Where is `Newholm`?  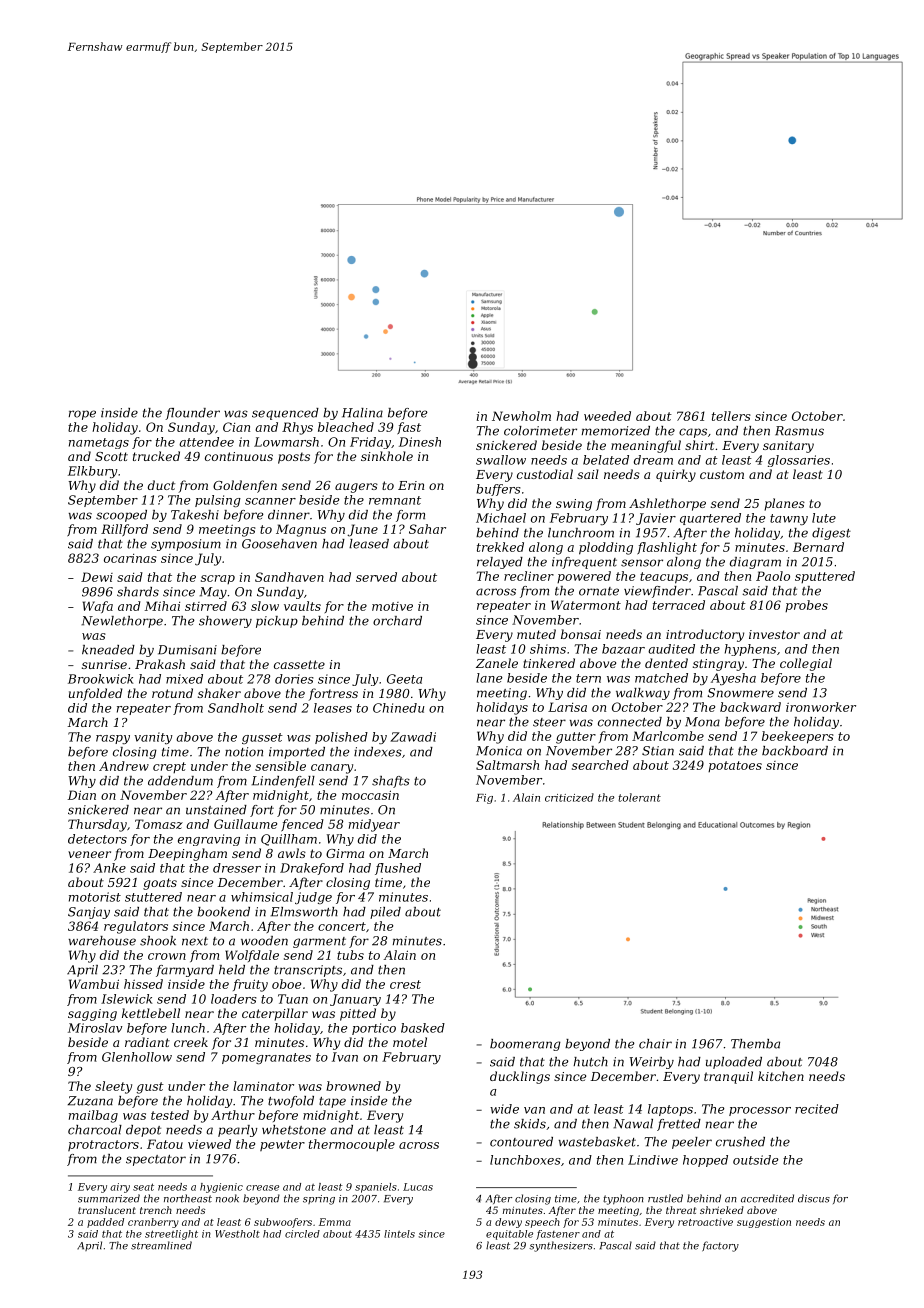 Newholm is located at coordinates (521, 416).
